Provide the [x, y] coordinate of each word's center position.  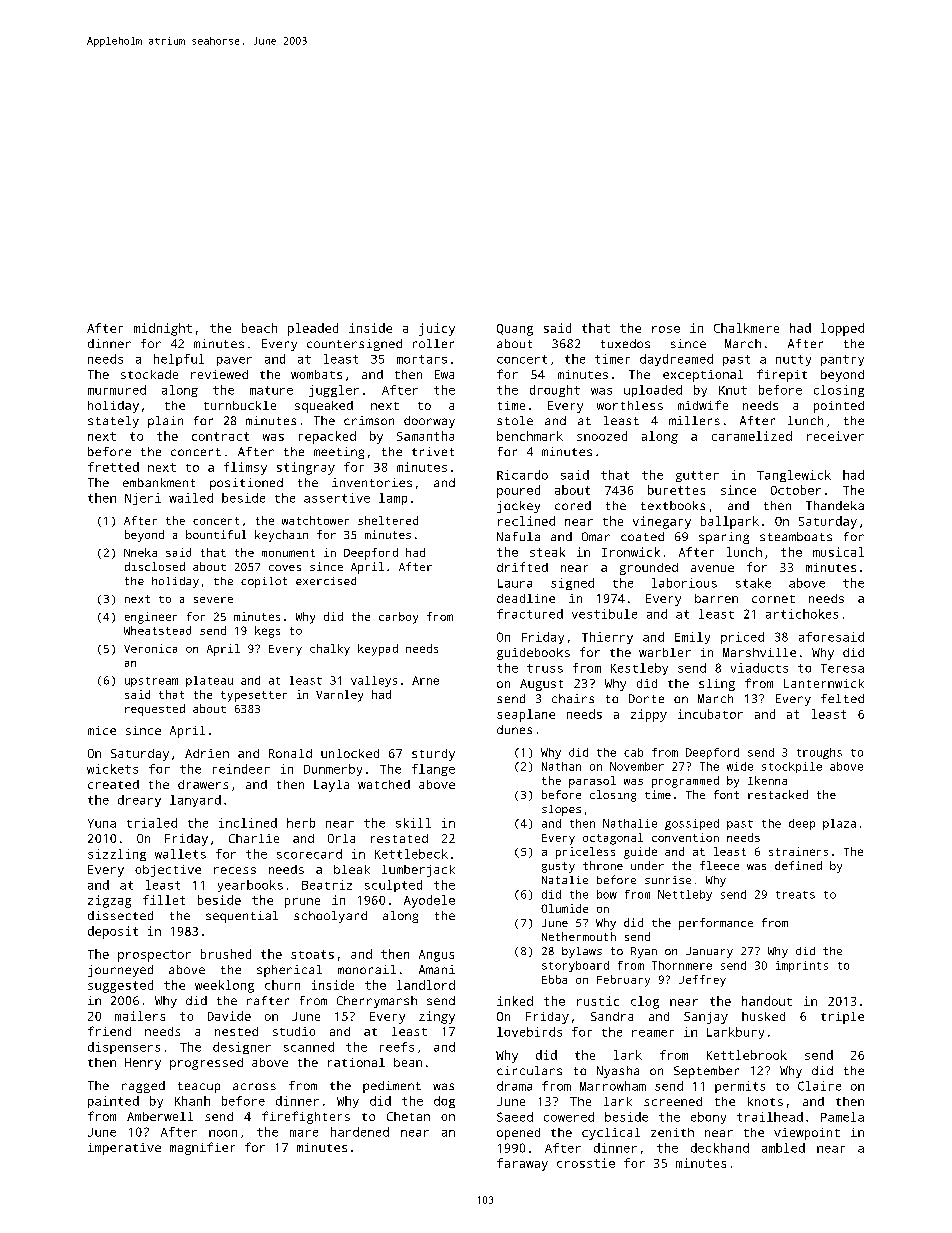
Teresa [842, 668]
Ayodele [429, 901]
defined [798, 865]
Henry [143, 1064]
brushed [226, 954]
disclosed [155, 566]
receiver [835, 436]
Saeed [515, 1117]
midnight [163, 329]
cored [573, 505]
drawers [203, 784]
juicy [437, 329]
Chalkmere [746, 328]
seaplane [526, 715]
